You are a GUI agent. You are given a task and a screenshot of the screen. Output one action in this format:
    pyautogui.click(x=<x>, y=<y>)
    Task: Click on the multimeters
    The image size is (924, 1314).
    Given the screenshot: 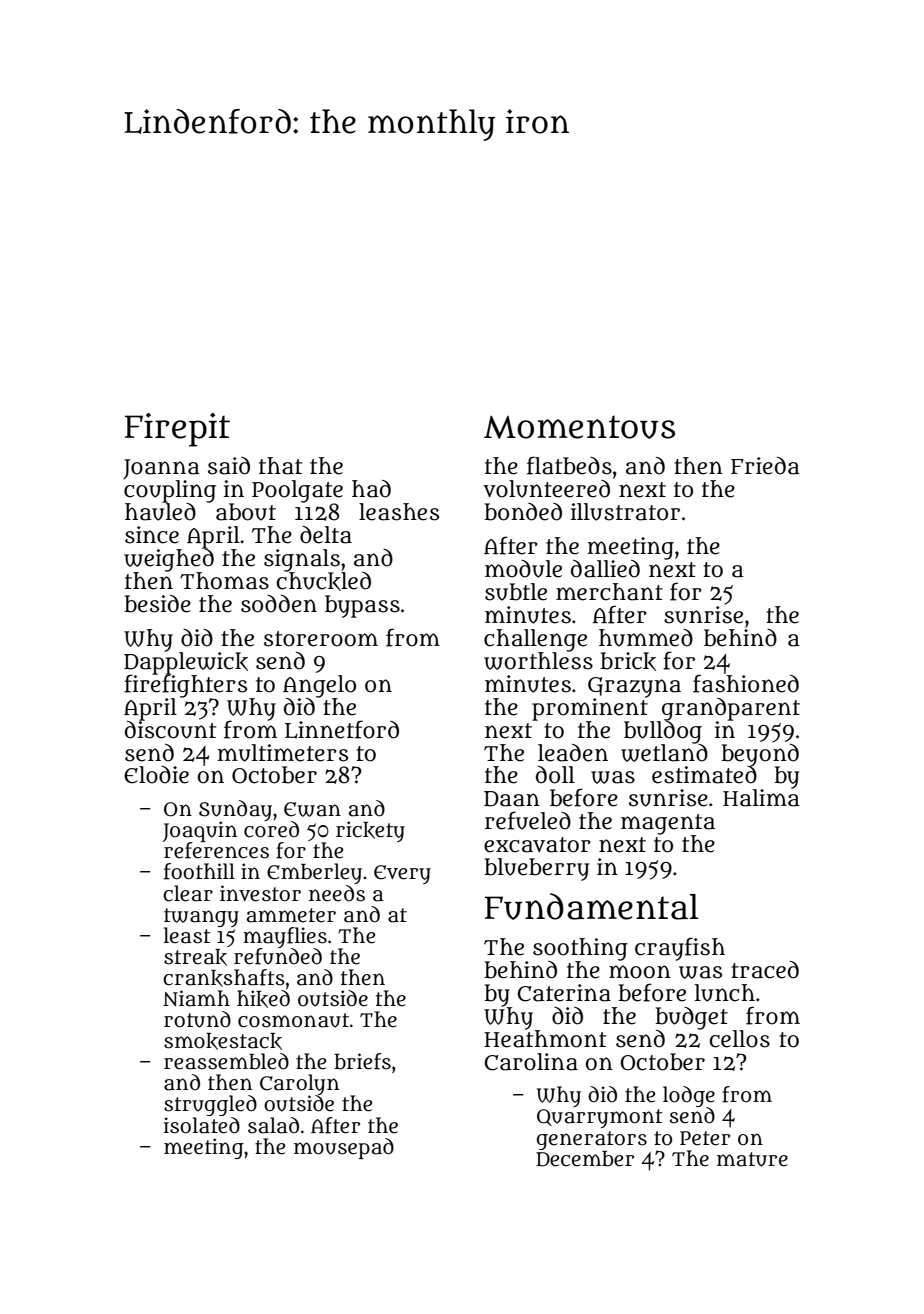 What is the action you would take?
    pyautogui.click(x=282, y=753)
